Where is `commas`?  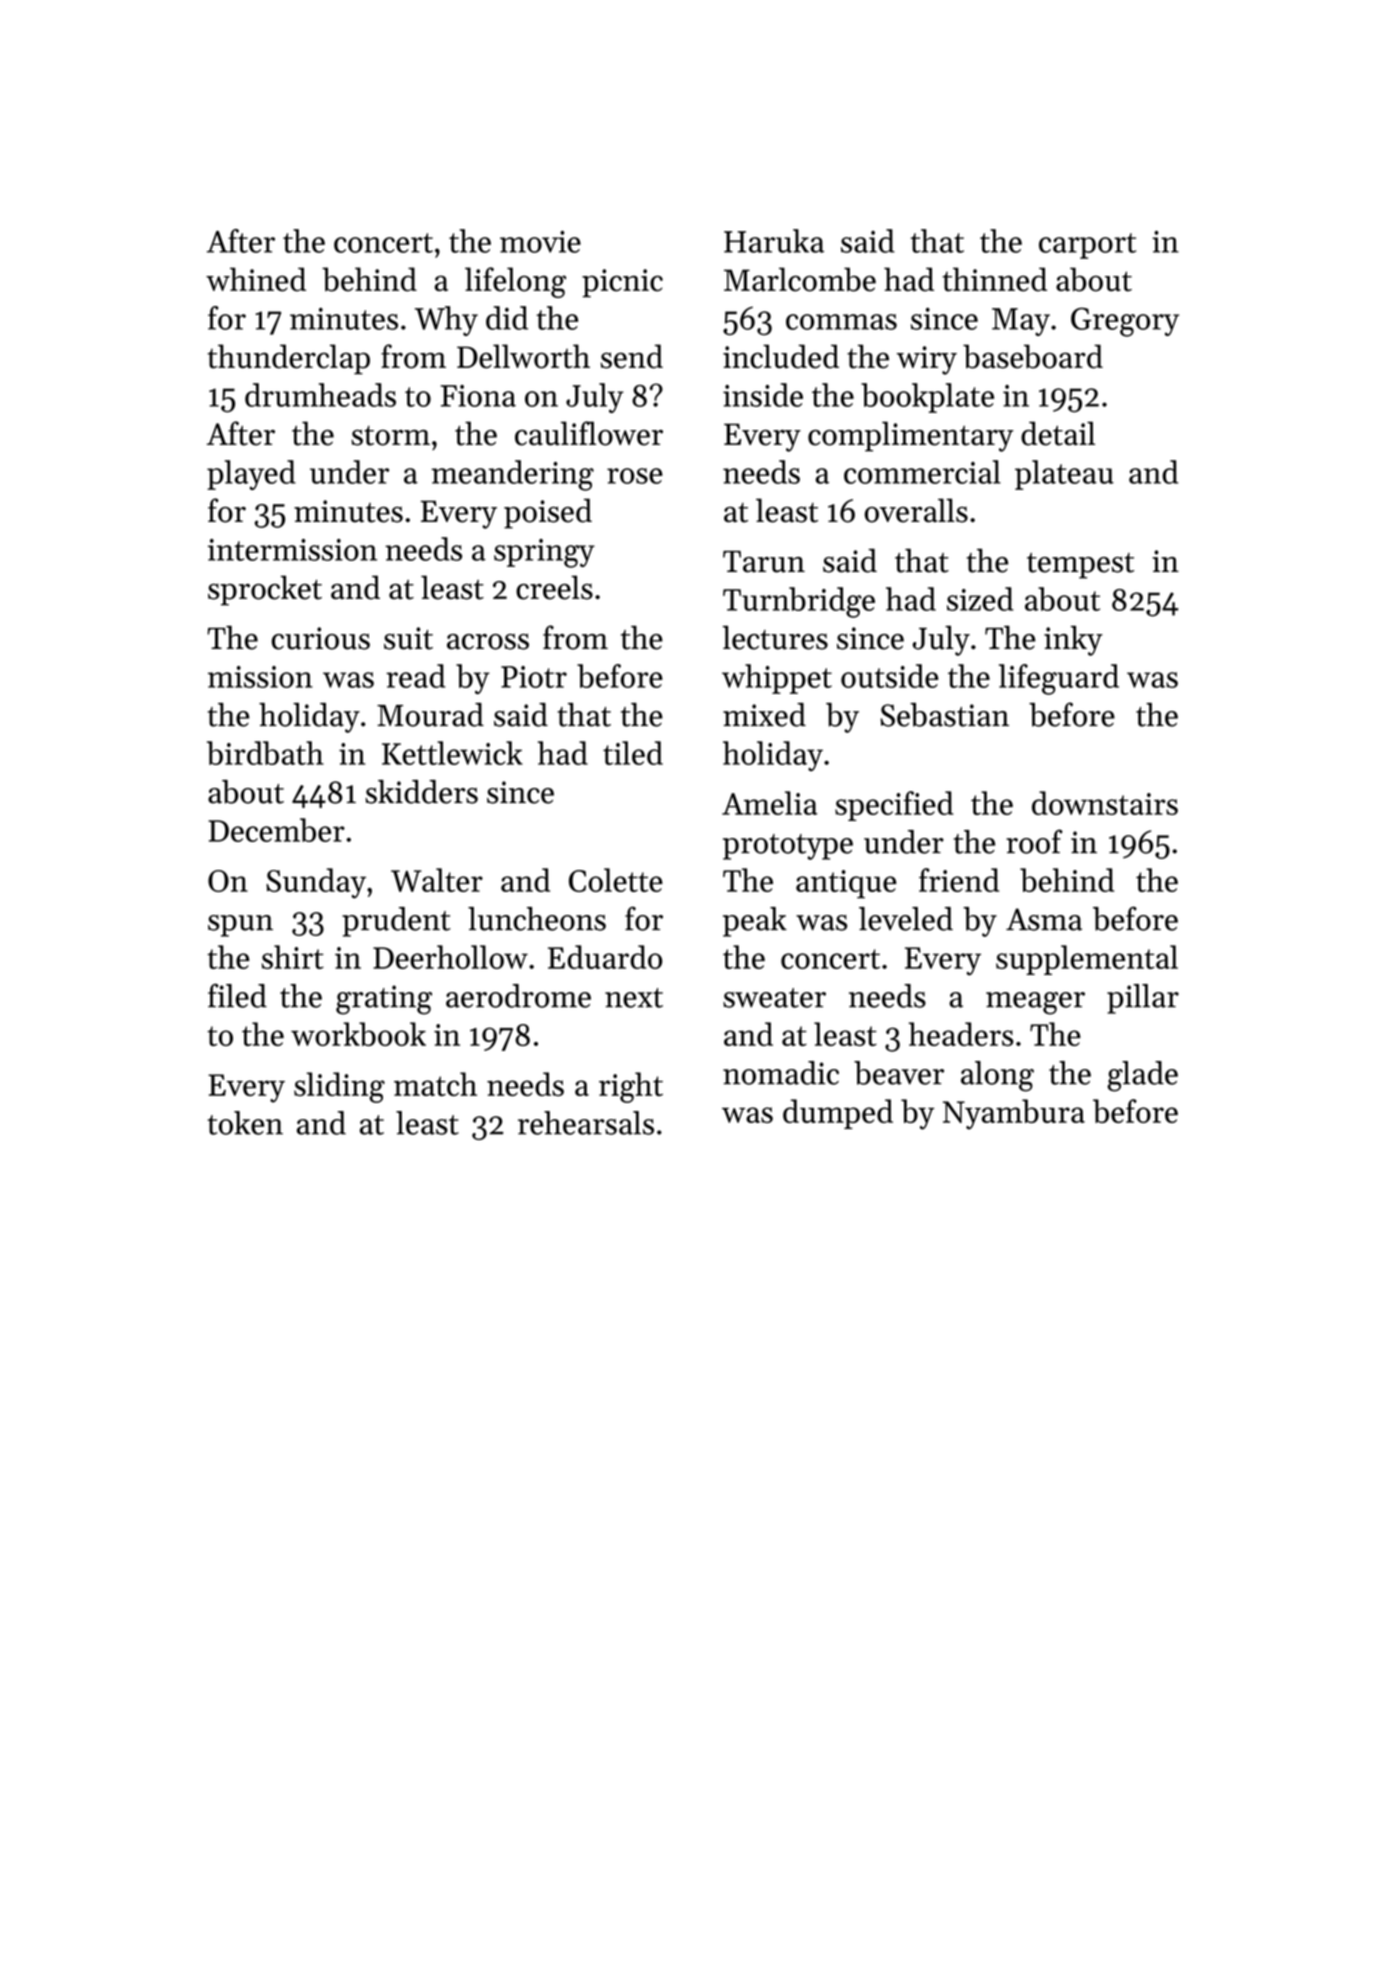 commas is located at coordinates (841, 322).
